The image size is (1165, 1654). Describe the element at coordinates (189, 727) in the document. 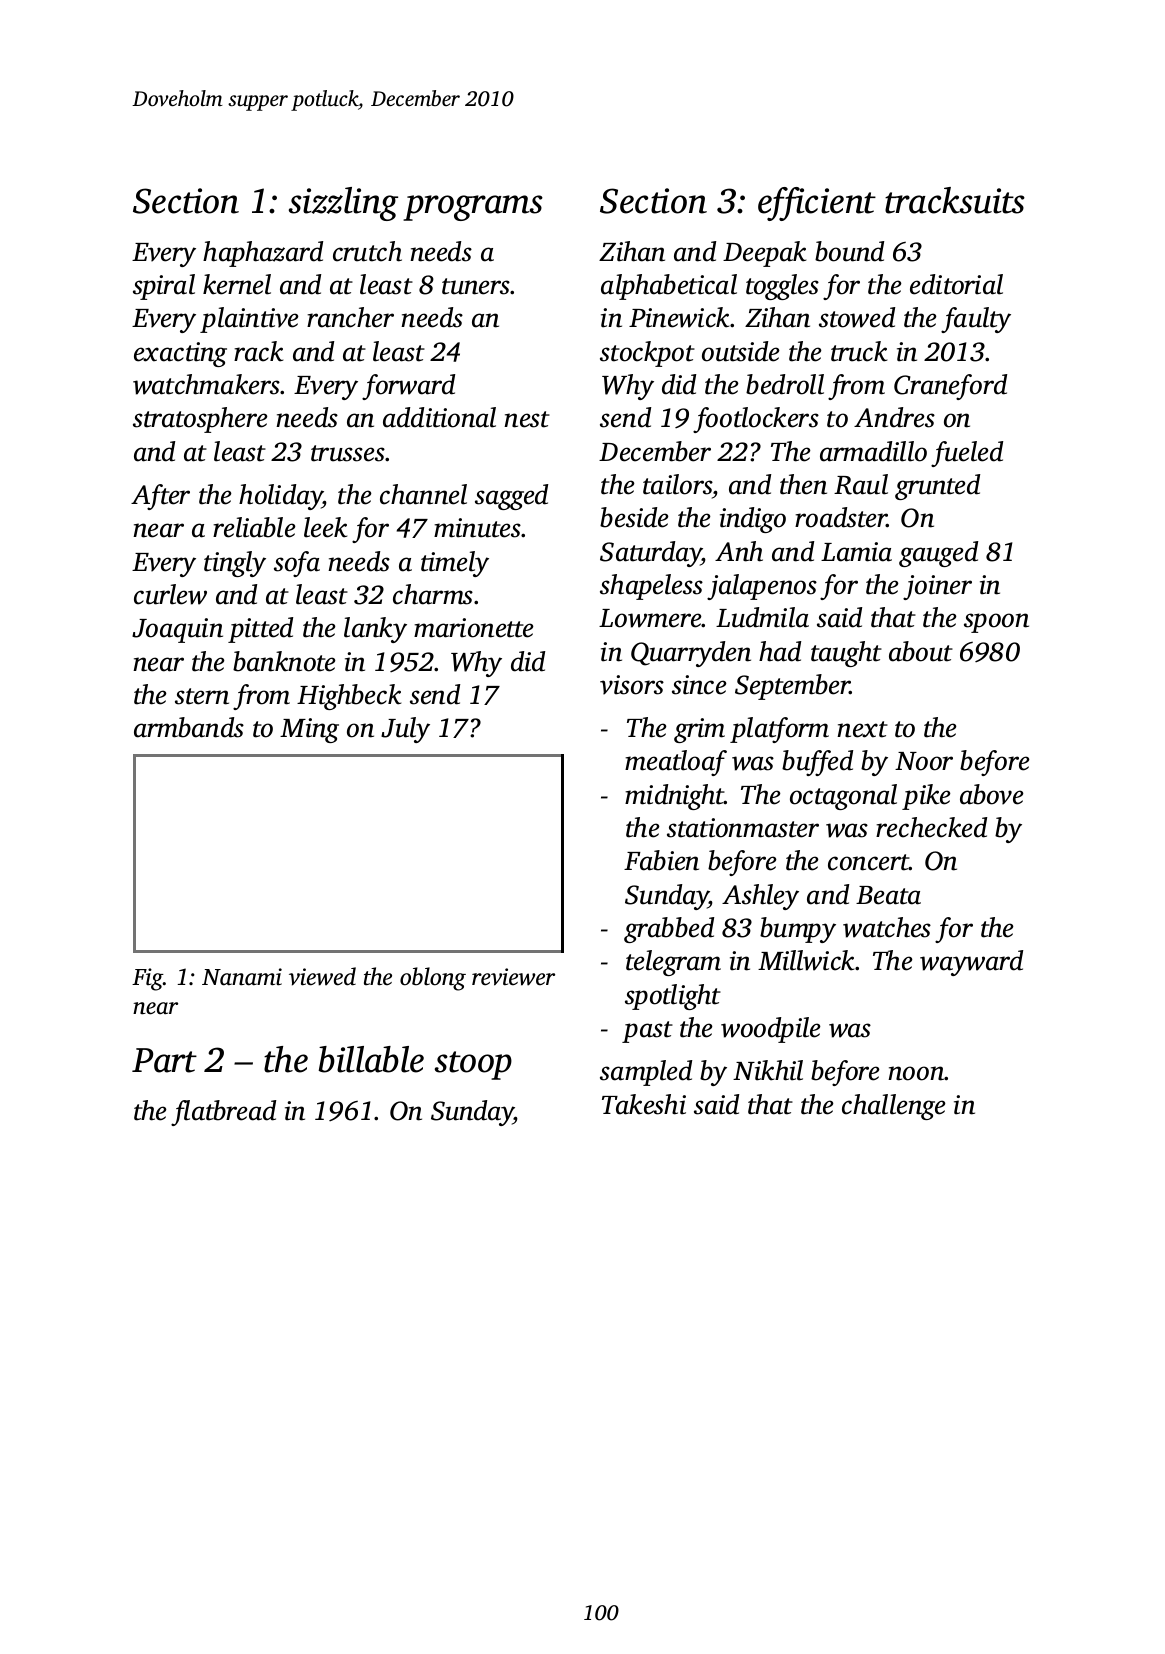

I see `armbands` at that location.
